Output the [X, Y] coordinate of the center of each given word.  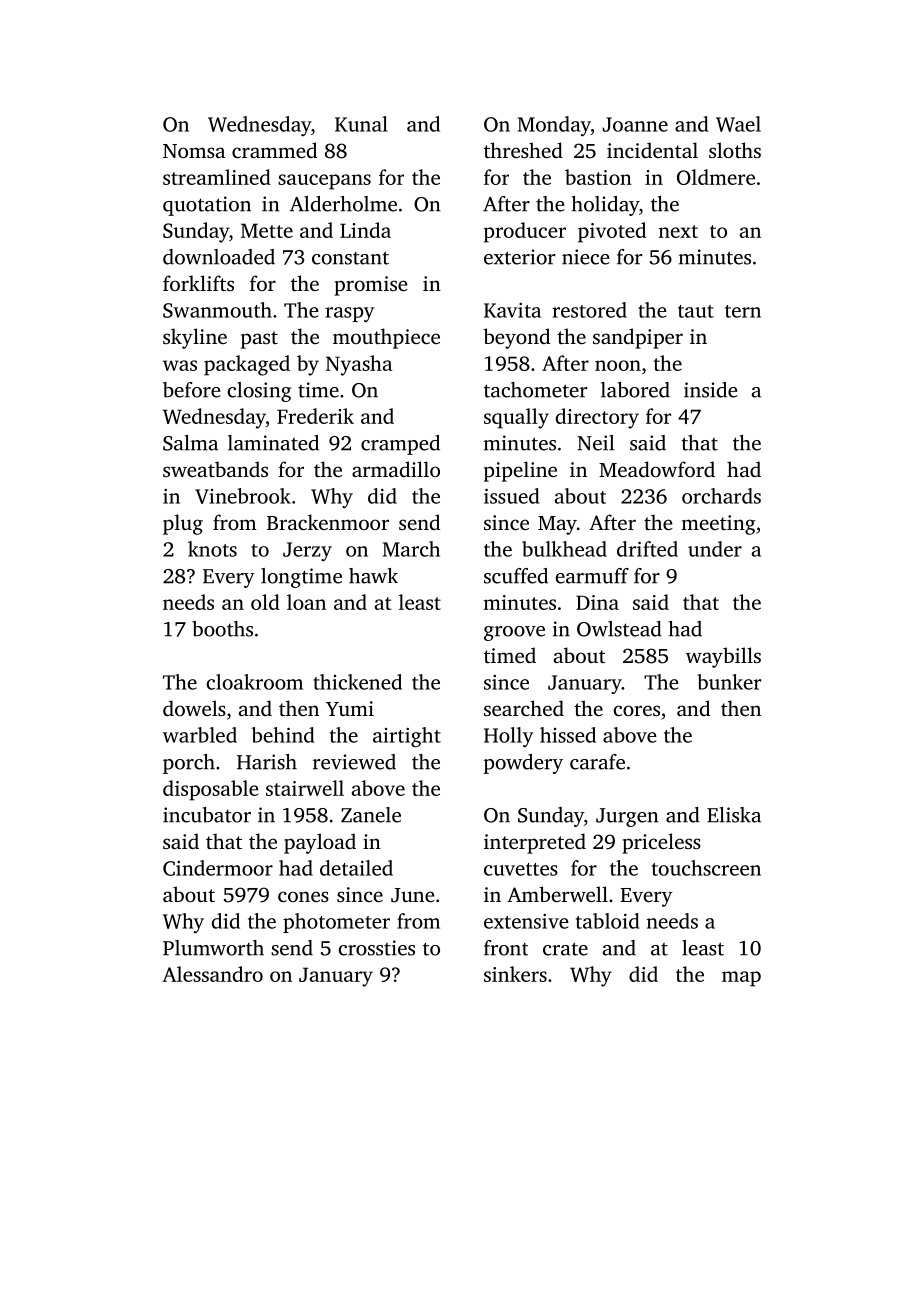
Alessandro [212, 974]
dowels [194, 708]
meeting [718, 525]
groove [514, 633]
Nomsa [194, 151]
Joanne [635, 124]
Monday [554, 126]
